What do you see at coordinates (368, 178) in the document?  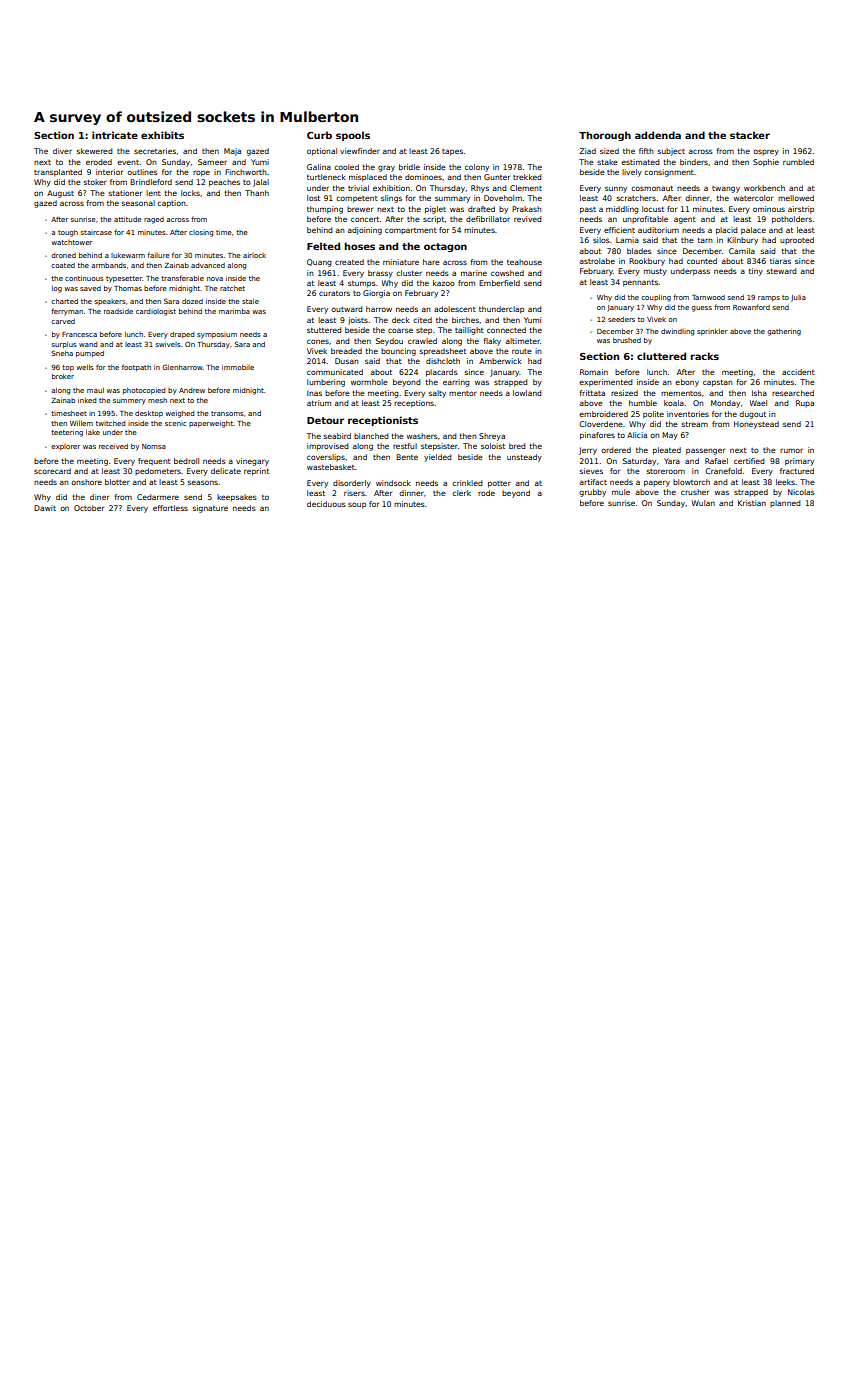 I see `misplaced` at bounding box center [368, 178].
